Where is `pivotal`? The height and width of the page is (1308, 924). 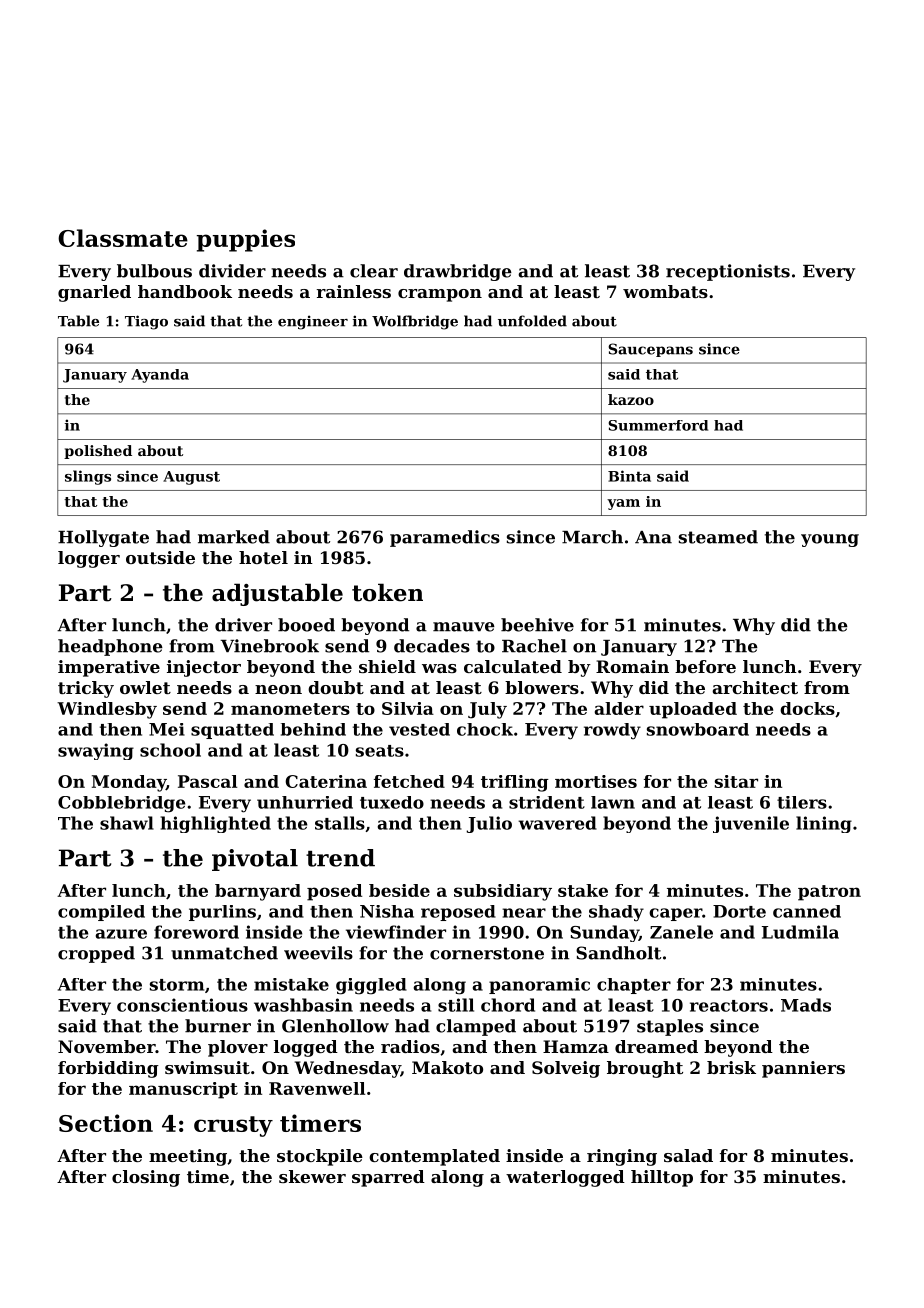 pivotal is located at coordinates (255, 860).
